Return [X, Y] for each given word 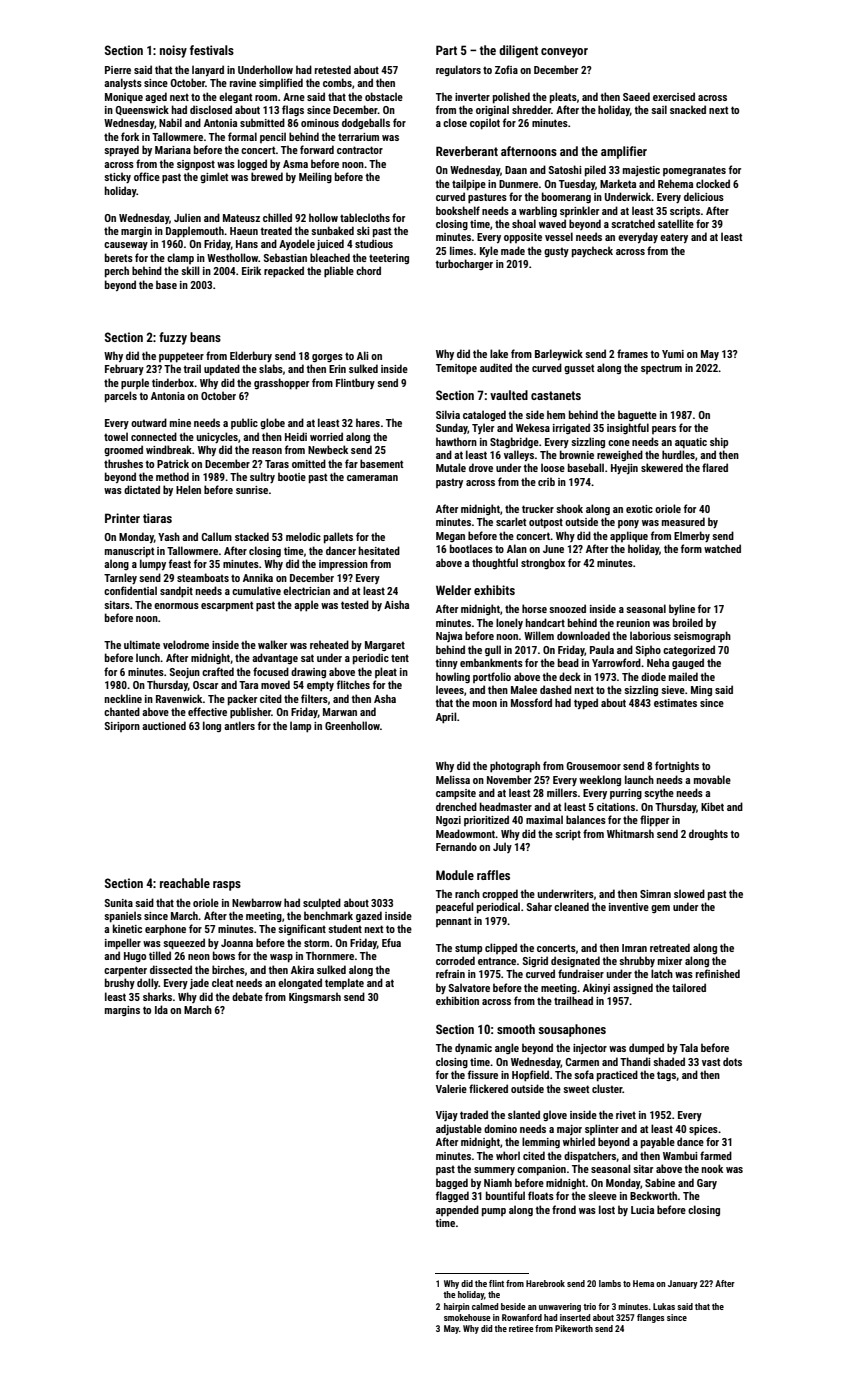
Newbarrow [257, 902]
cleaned [571, 906]
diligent [518, 51]
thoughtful [495, 563]
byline [682, 609]
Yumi [673, 354]
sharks [157, 996]
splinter [602, 1129]
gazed [369, 916]
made [513, 250]
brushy [120, 983]
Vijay [447, 1116]
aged [156, 97]
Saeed [636, 96]
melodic [303, 536]
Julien [187, 217]
